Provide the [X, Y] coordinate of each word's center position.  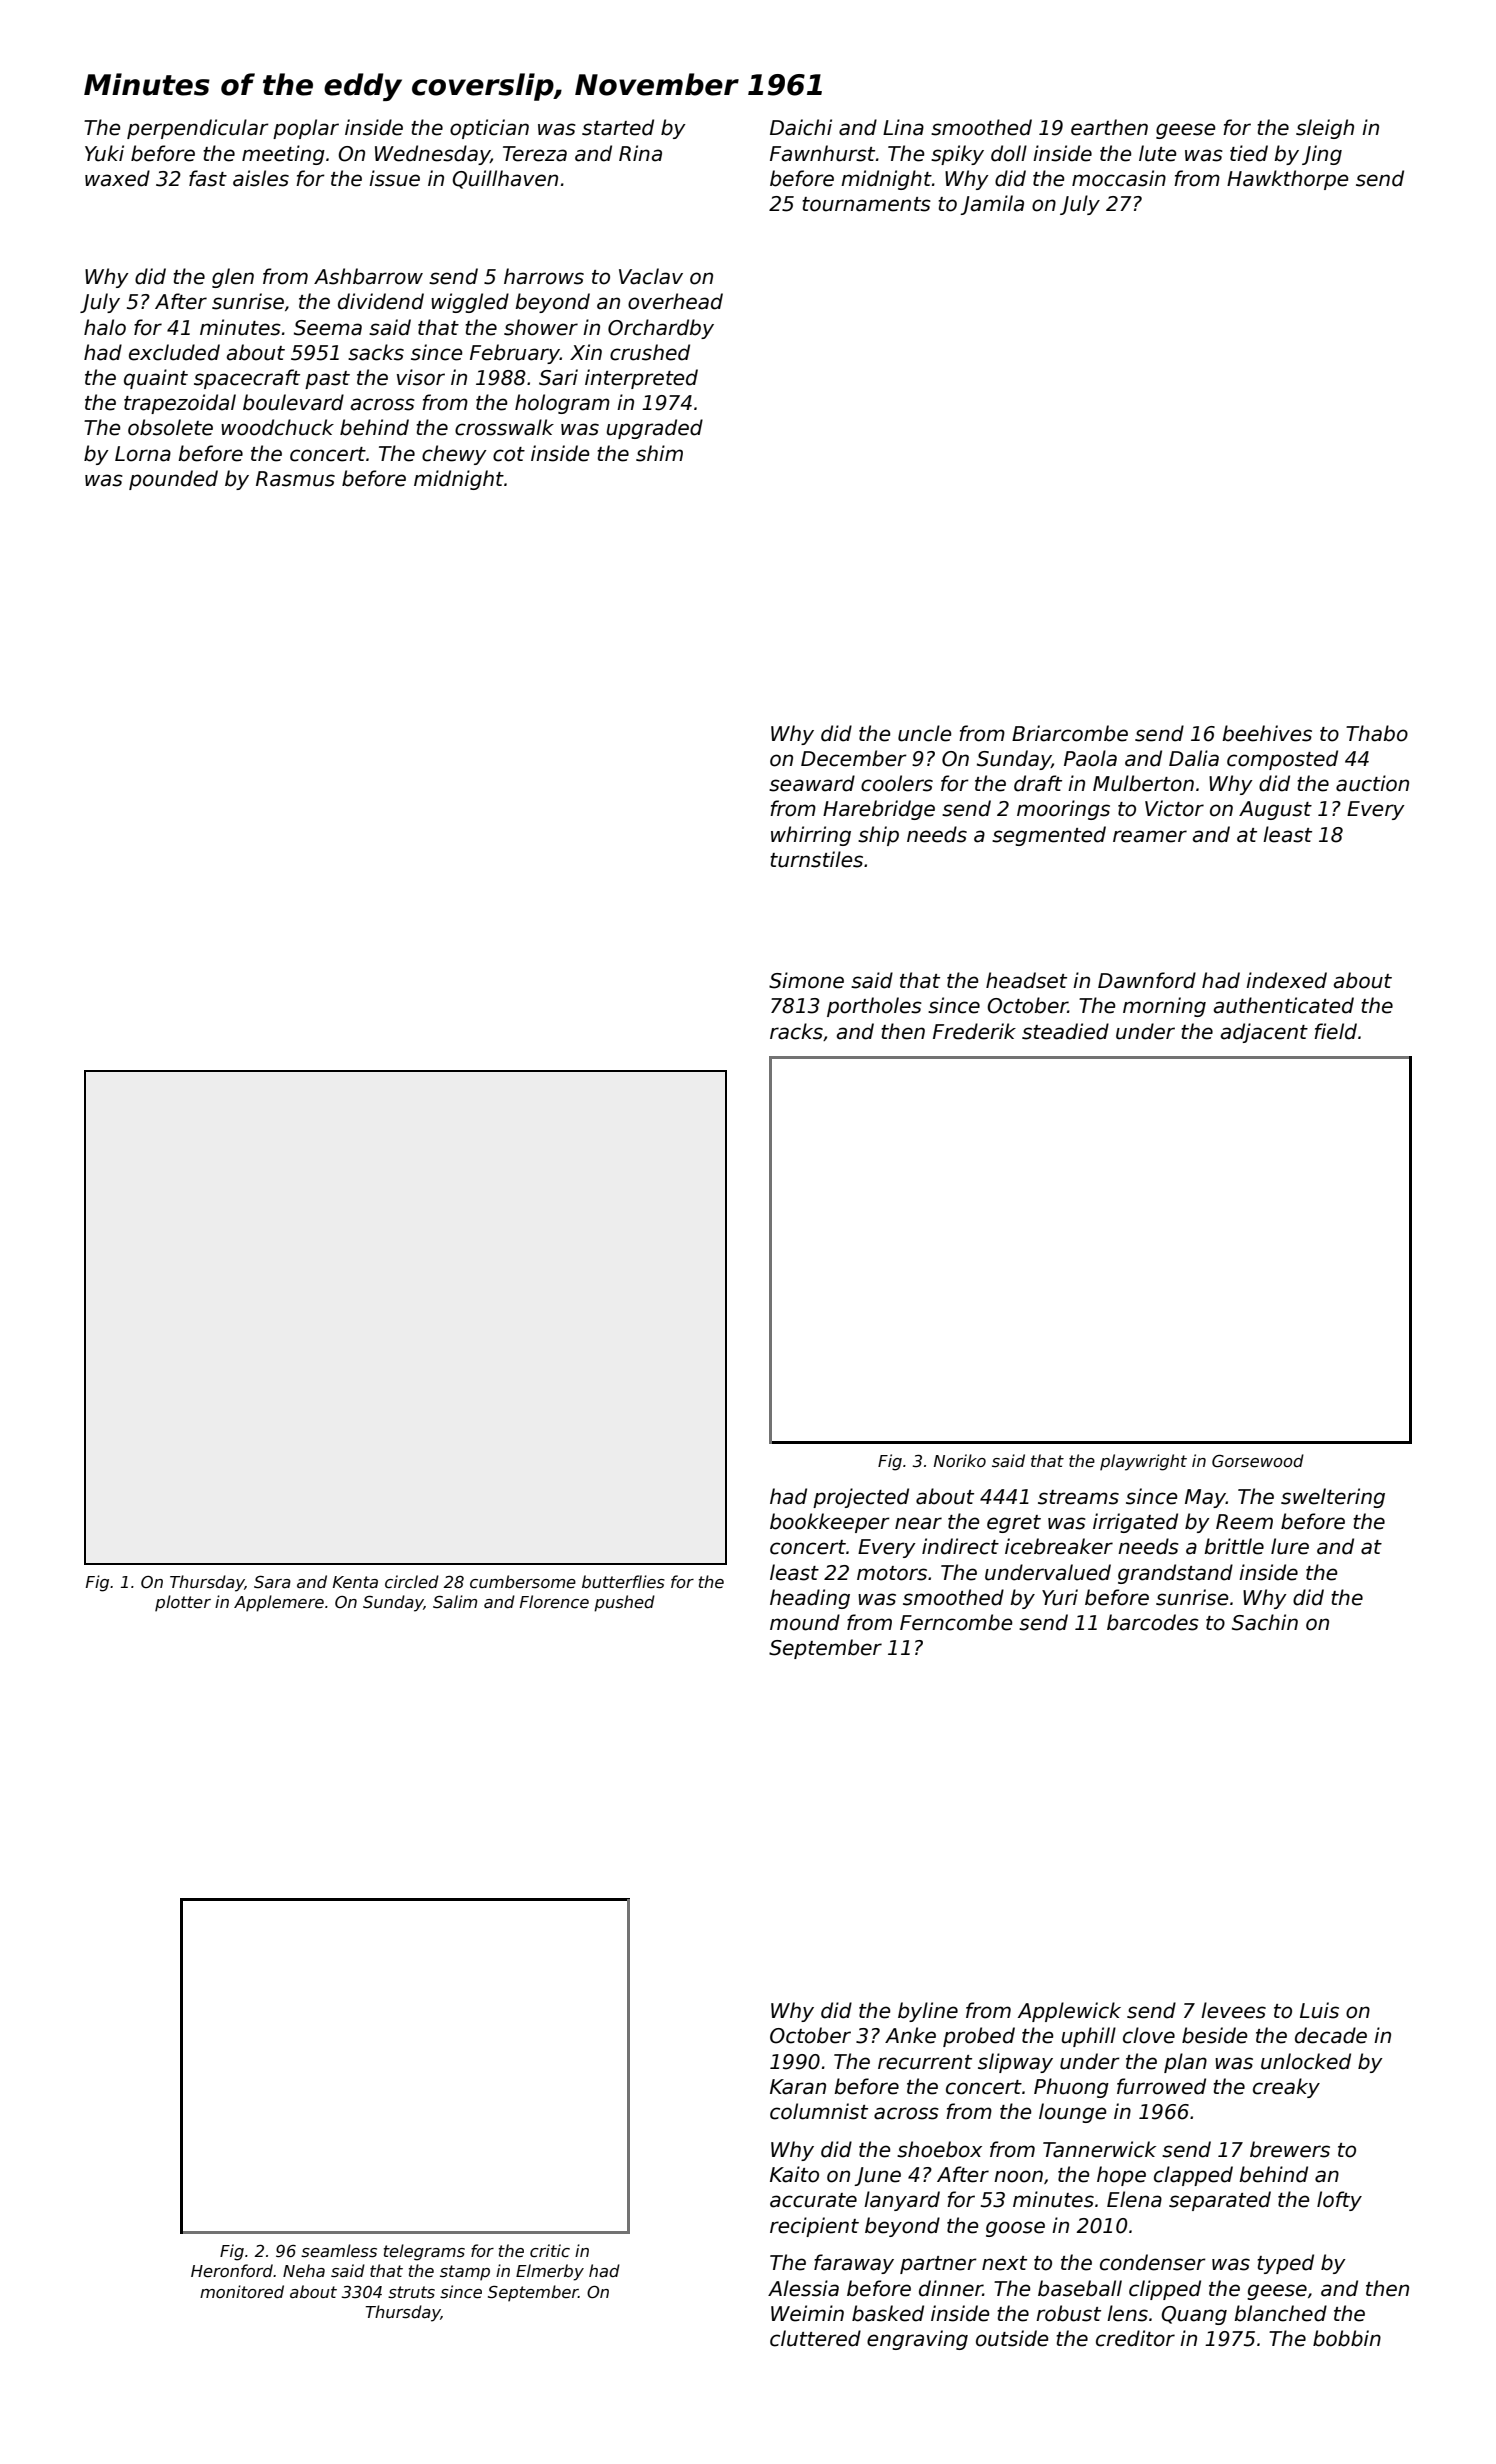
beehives [1267, 733]
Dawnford [1147, 980]
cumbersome [523, 1582]
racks [796, 1031]
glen [233, 278]
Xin [586, 352]
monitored [242, 2292]
